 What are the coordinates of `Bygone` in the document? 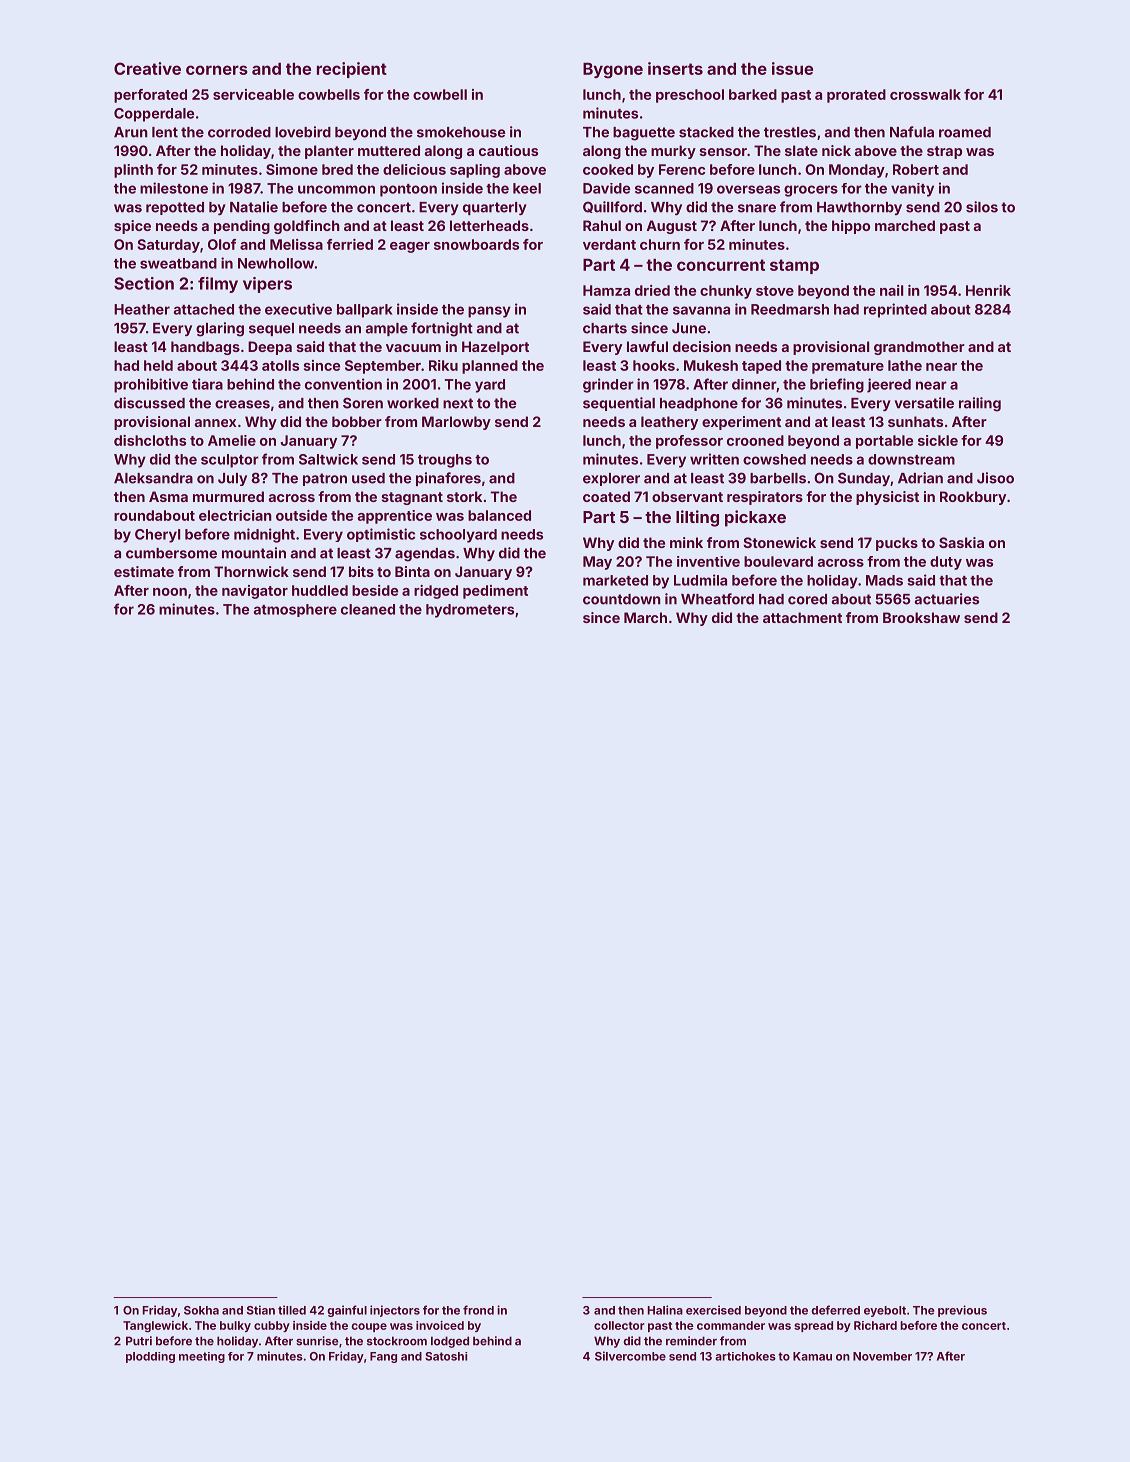 It's located at (613, 71).
